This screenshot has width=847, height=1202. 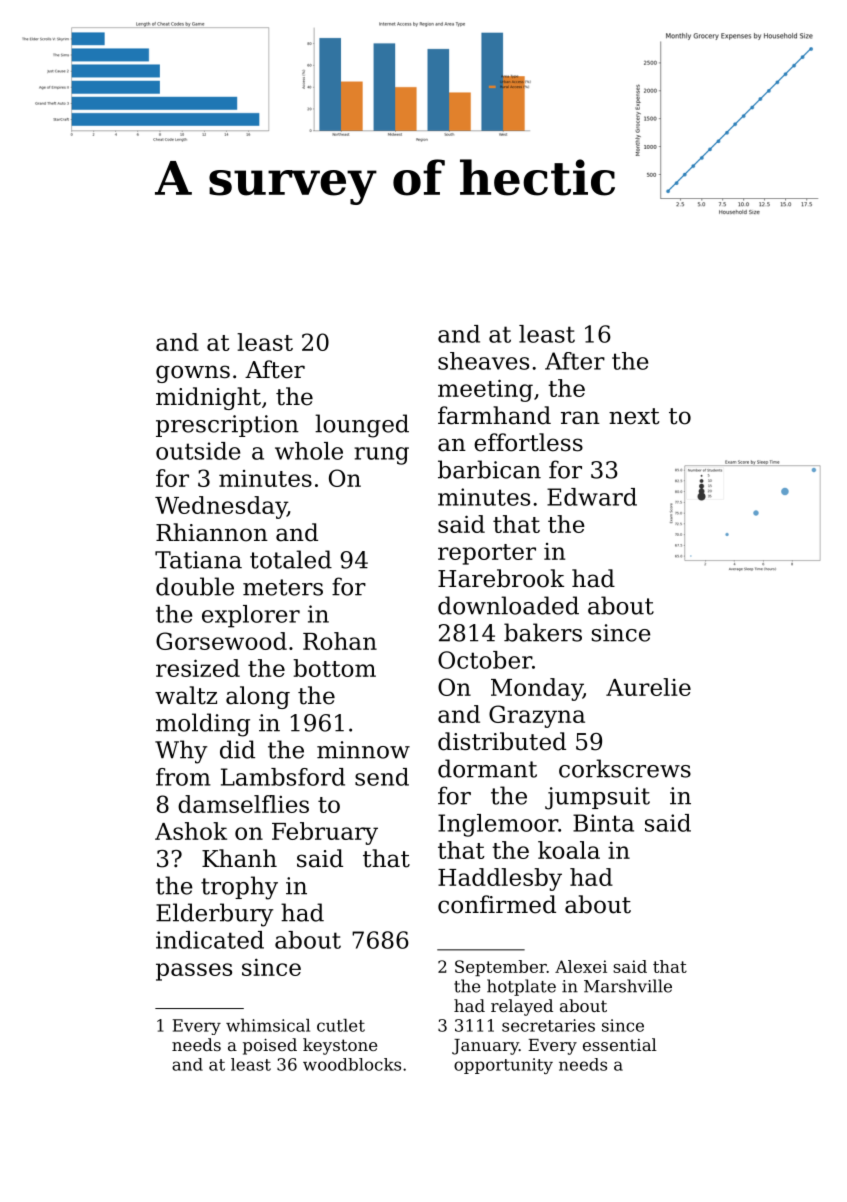 I want to click on whimsical, so click(x=268, y=1025).
